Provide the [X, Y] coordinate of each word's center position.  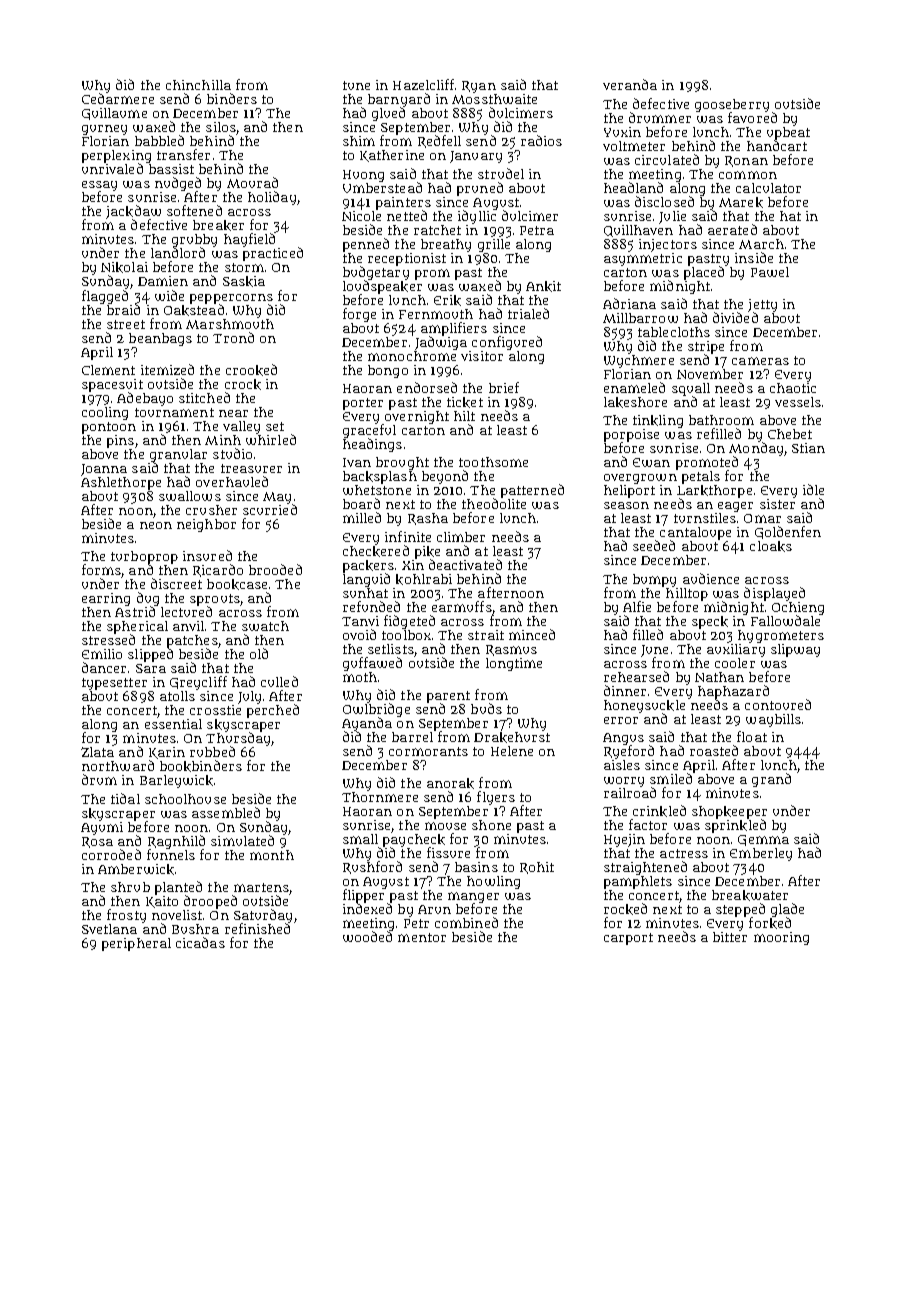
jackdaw [133, 212]
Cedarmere [118, 99]
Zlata [97, 752]
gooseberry [732, 105]
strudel [501, 173]
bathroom [721, 420]
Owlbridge [376, 711]
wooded [367, 937]
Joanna [104, 470]
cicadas [200, 942]
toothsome [493, 462]
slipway [795, 650]
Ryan [479, 87]
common [748, 175]
